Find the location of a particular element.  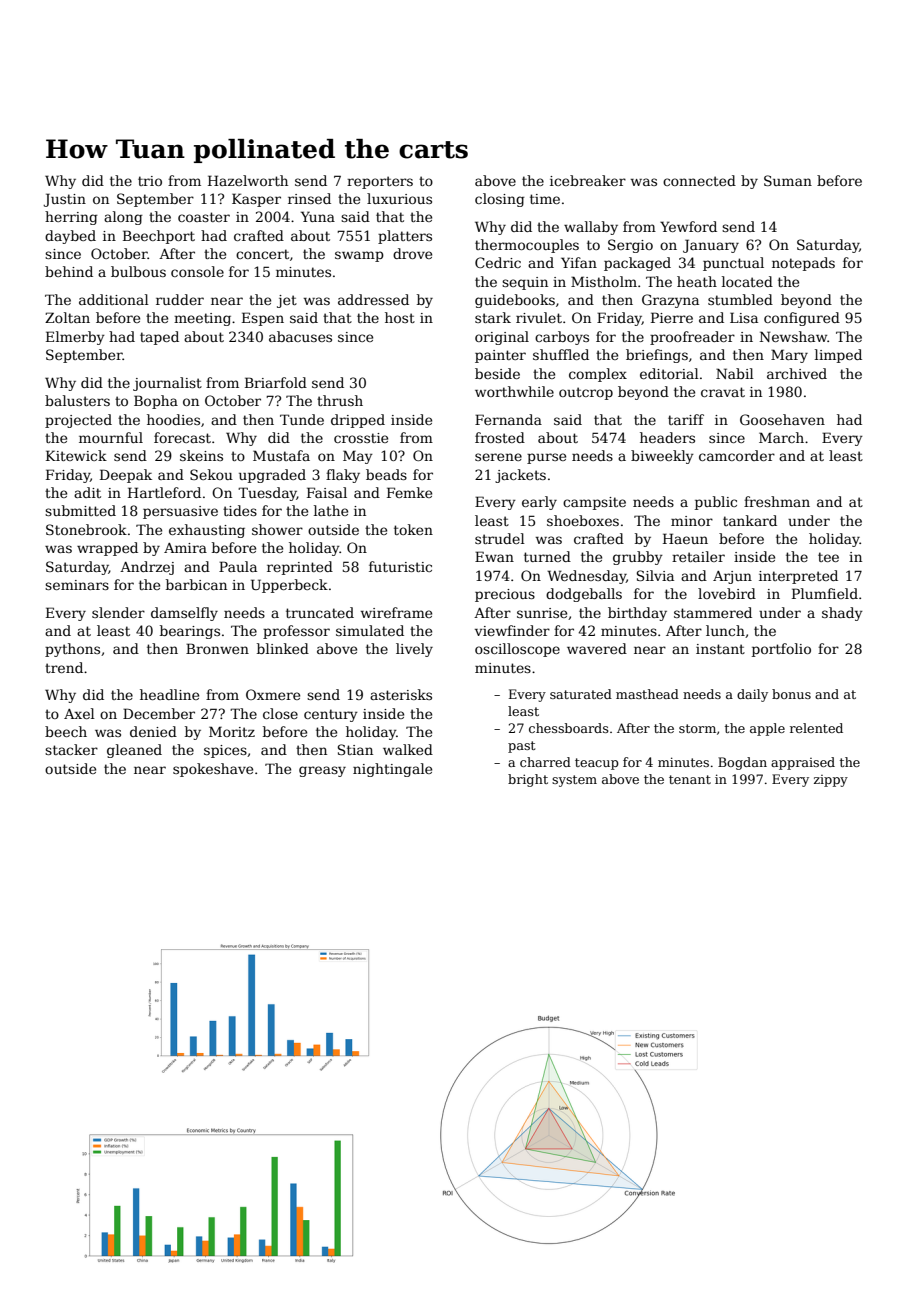

Mary is located at coordinates (789, 356).
